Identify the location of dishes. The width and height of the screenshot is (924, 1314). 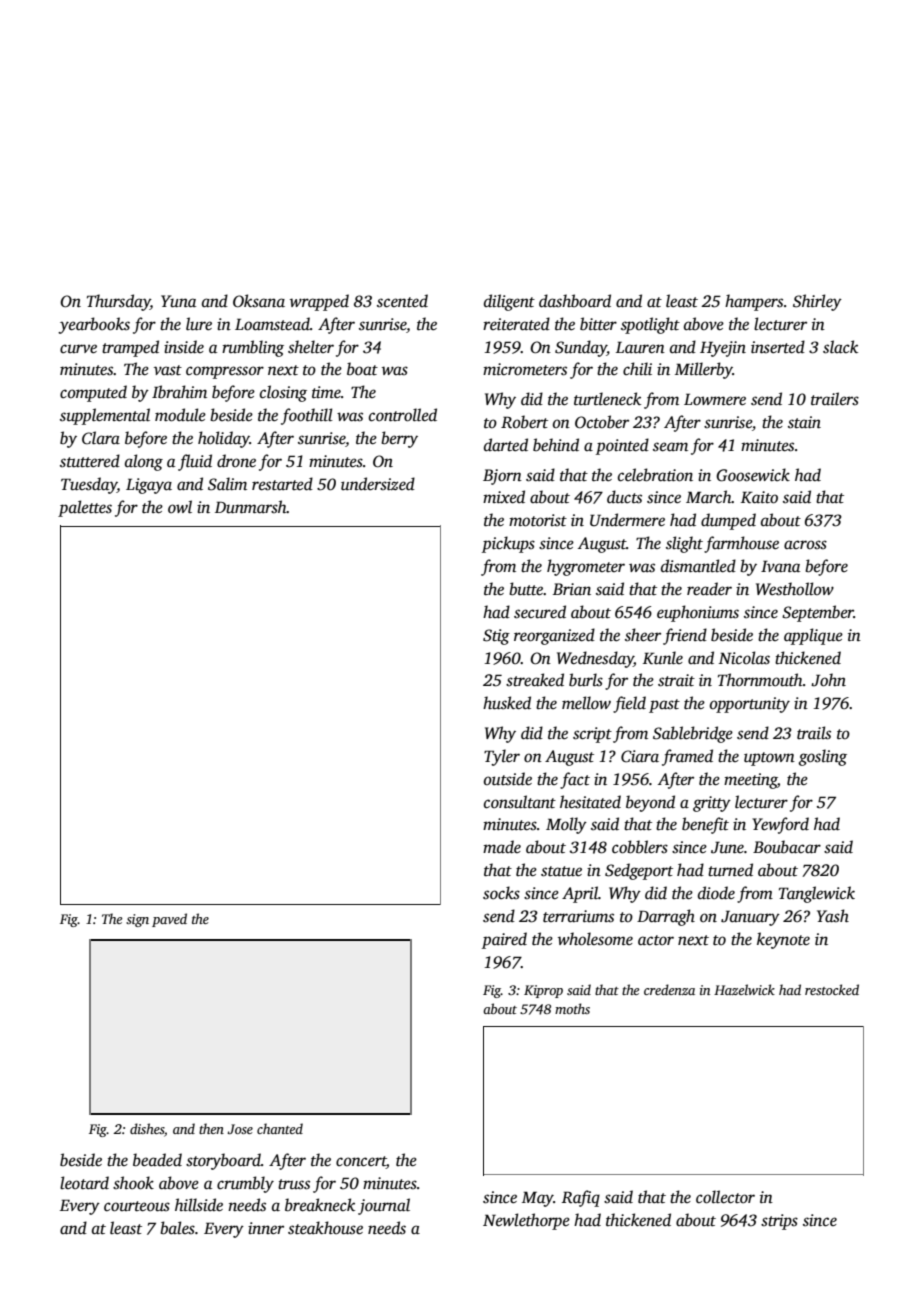
(147, 1128).
